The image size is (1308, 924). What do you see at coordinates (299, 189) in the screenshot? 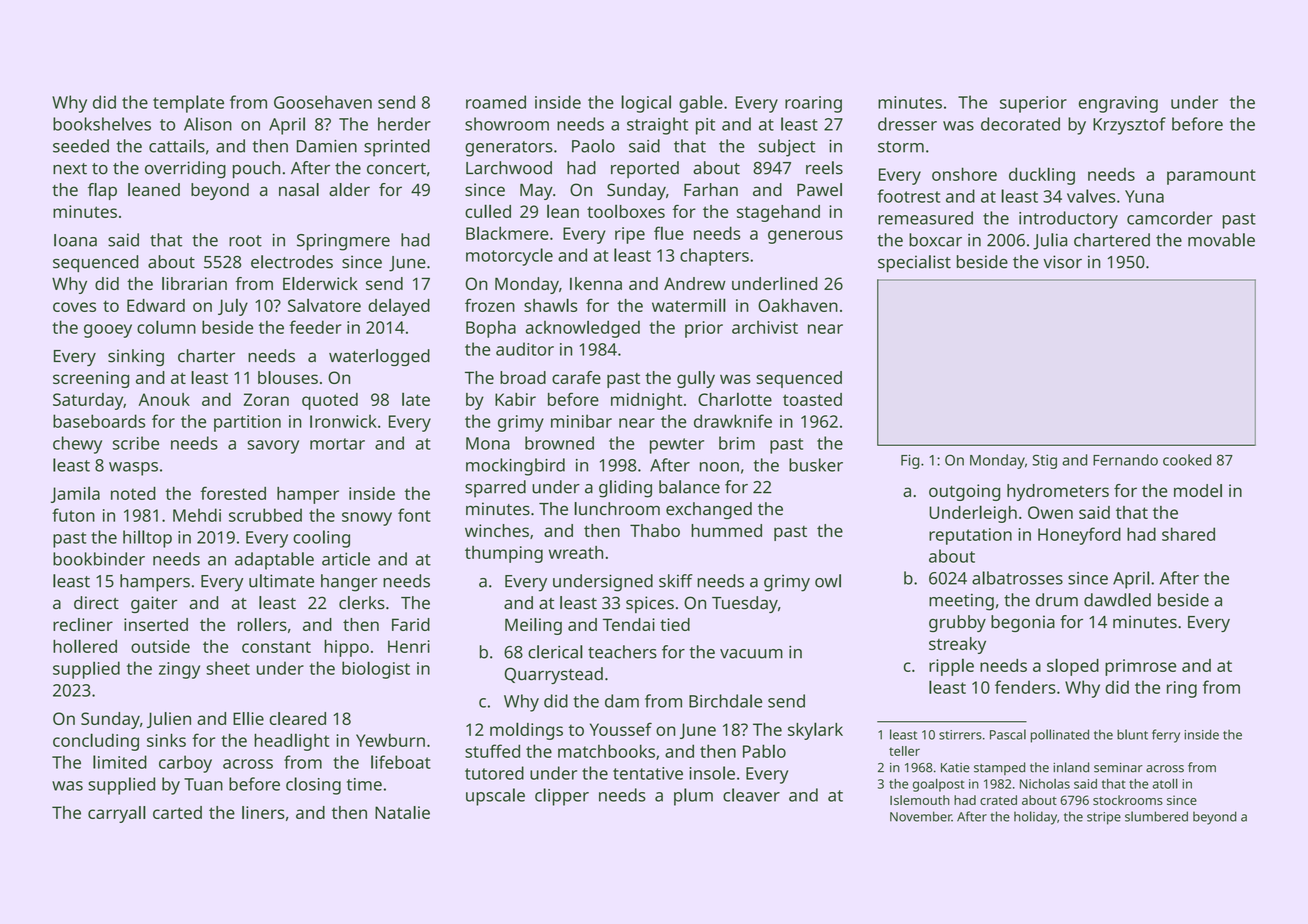
I see `nasal` at bounding box center [299, 189].
